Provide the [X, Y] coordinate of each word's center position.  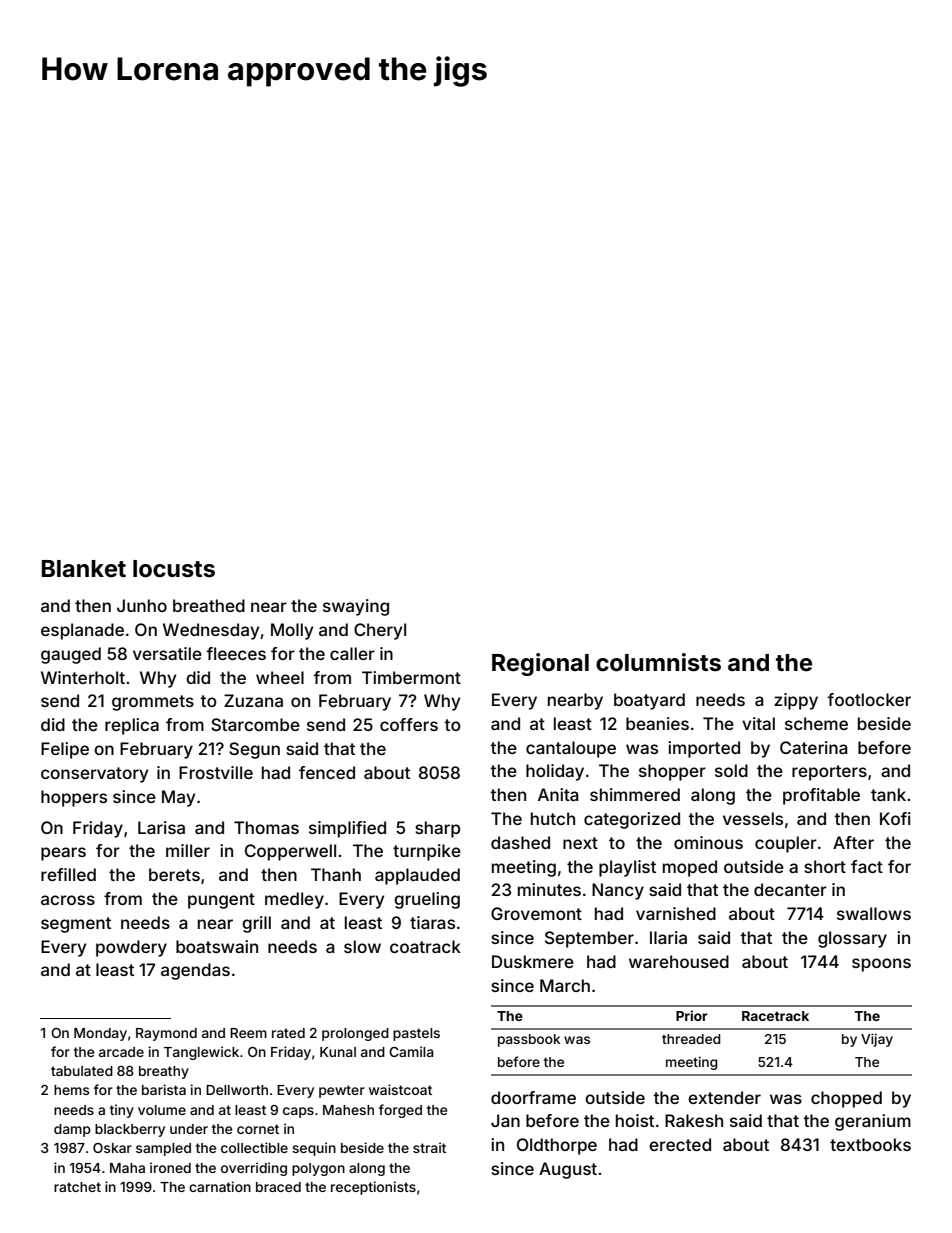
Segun [254, 750]
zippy [796, 701]
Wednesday [211, 631]
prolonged [355, 1034]
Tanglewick [201, 1053]
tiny [122, 1111]
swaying [356, 607]
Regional [540, 664]
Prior [692, 1015]
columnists [658, 662]
